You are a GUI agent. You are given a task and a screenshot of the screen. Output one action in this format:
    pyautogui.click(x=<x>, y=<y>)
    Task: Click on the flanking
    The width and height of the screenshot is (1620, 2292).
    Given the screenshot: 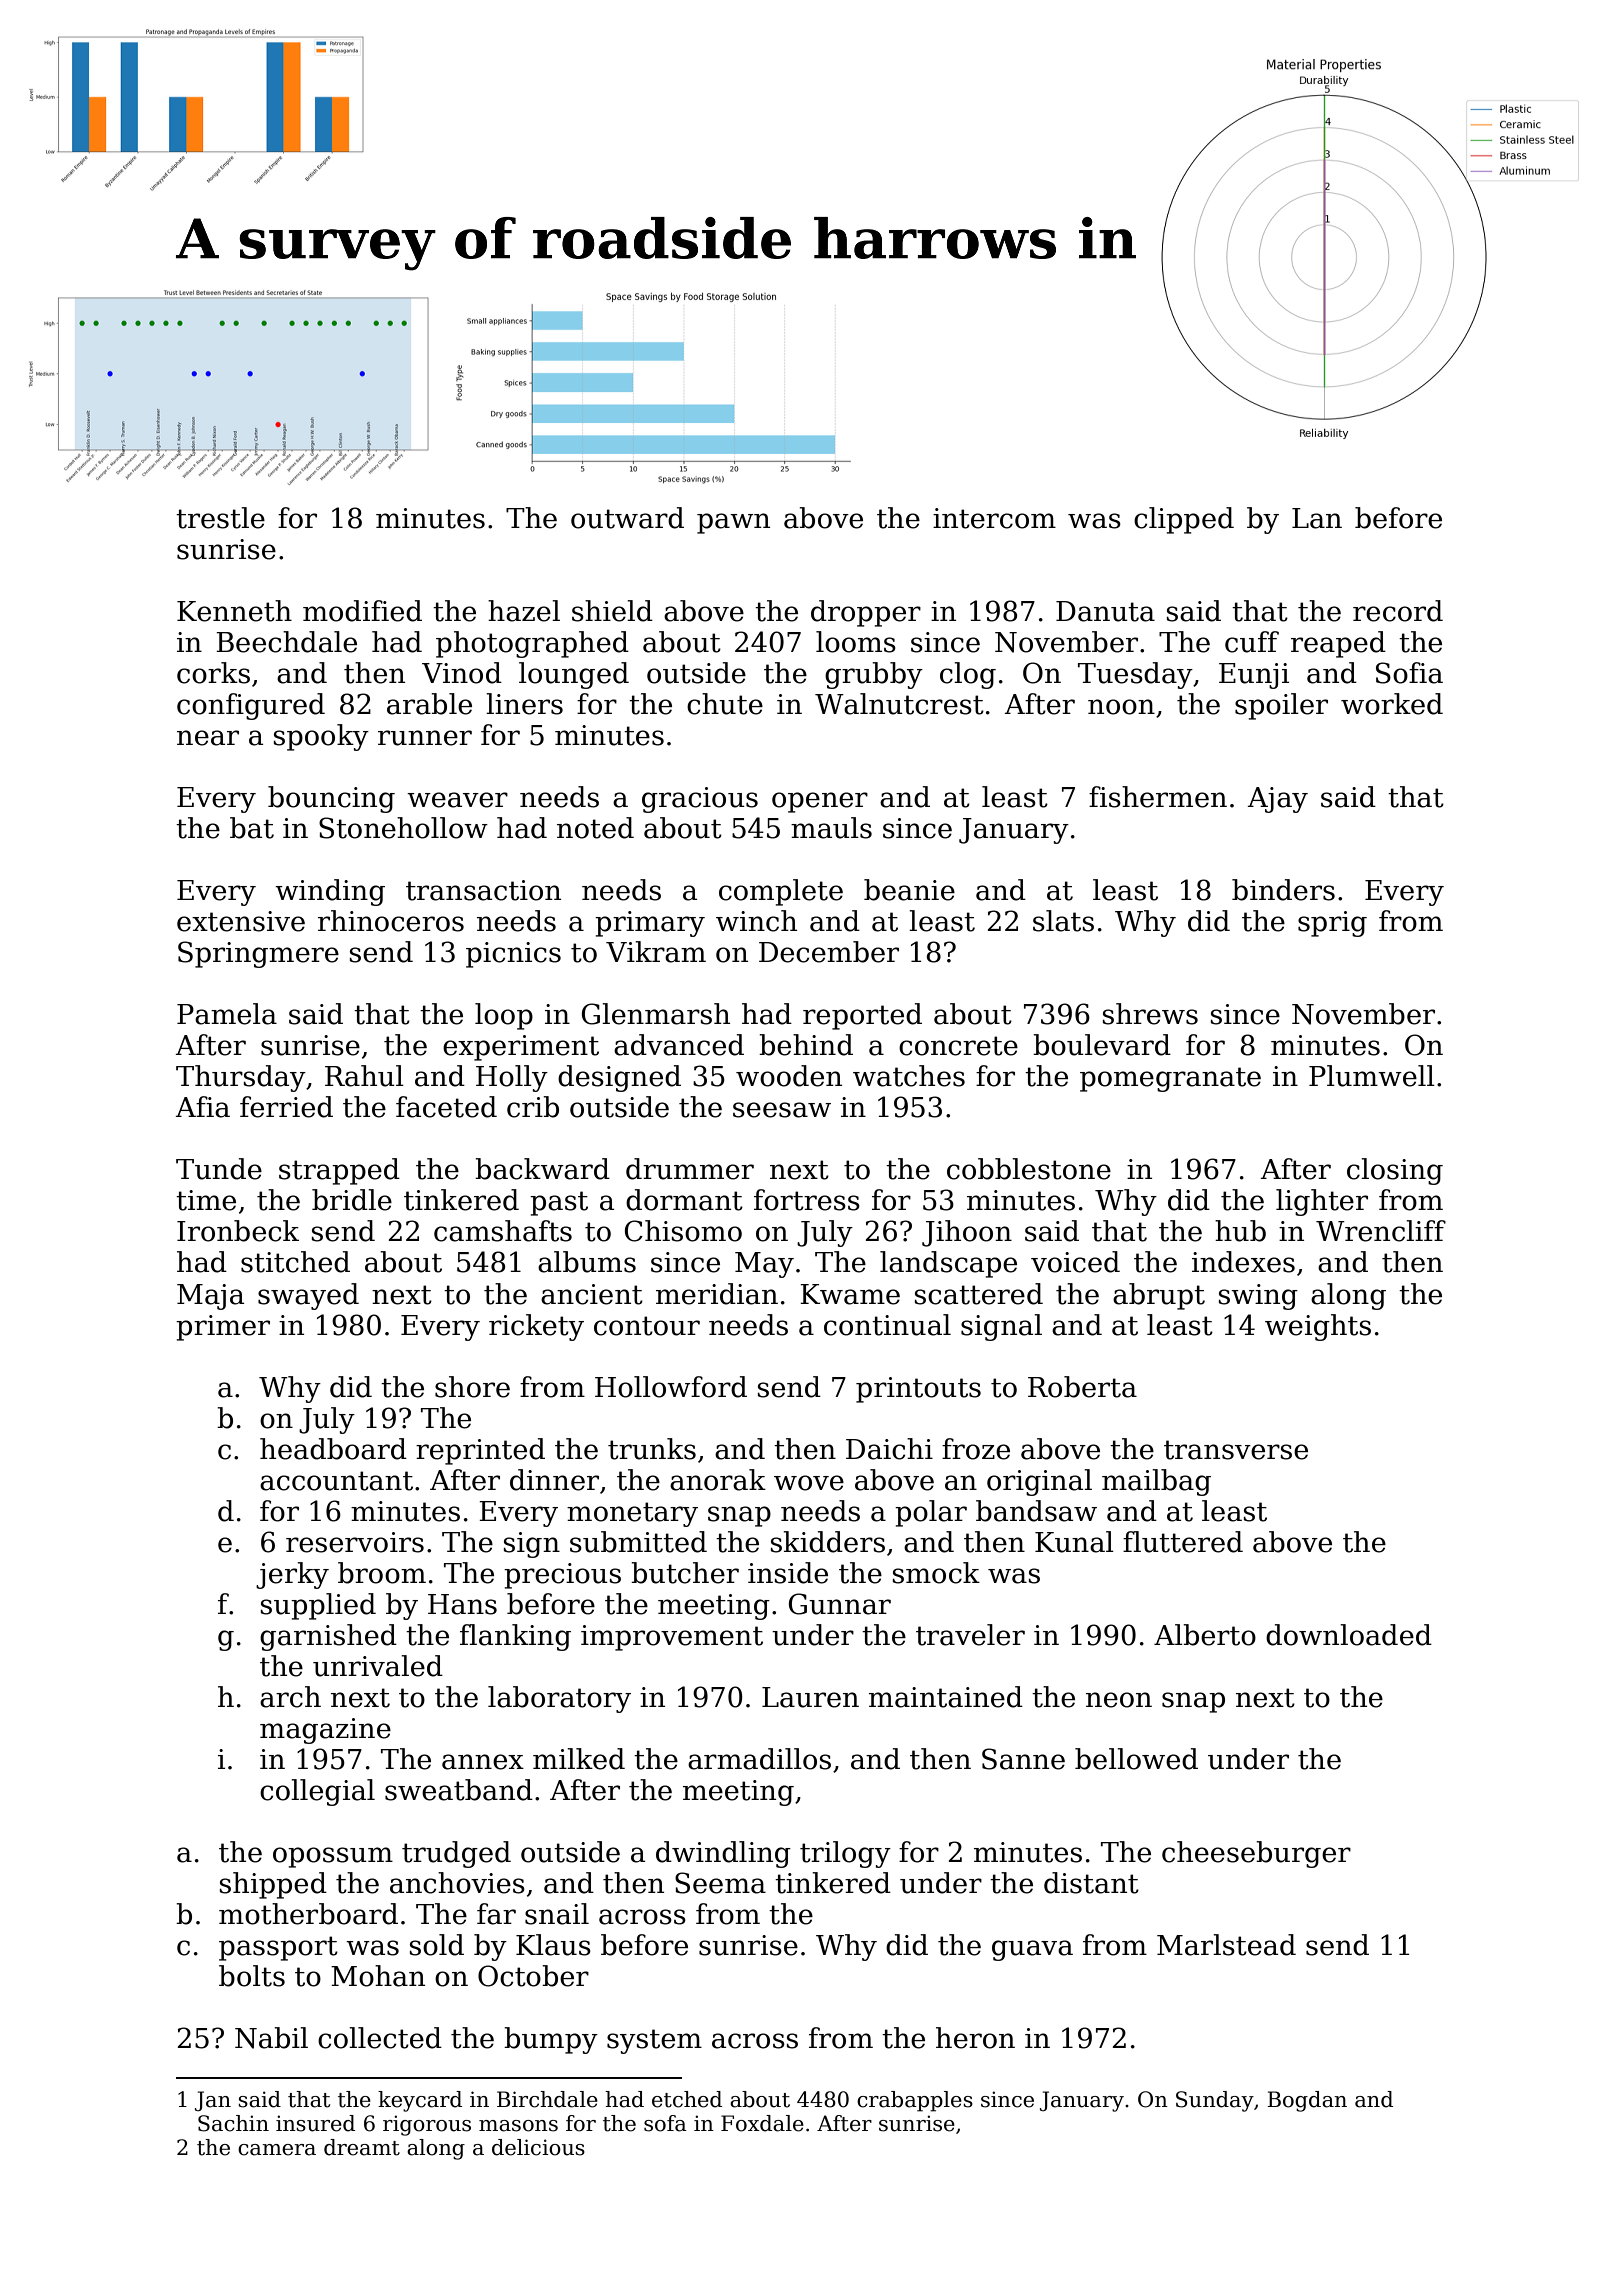 What is the action you would take?
    pyautogui.click(x=515, y=1637)
